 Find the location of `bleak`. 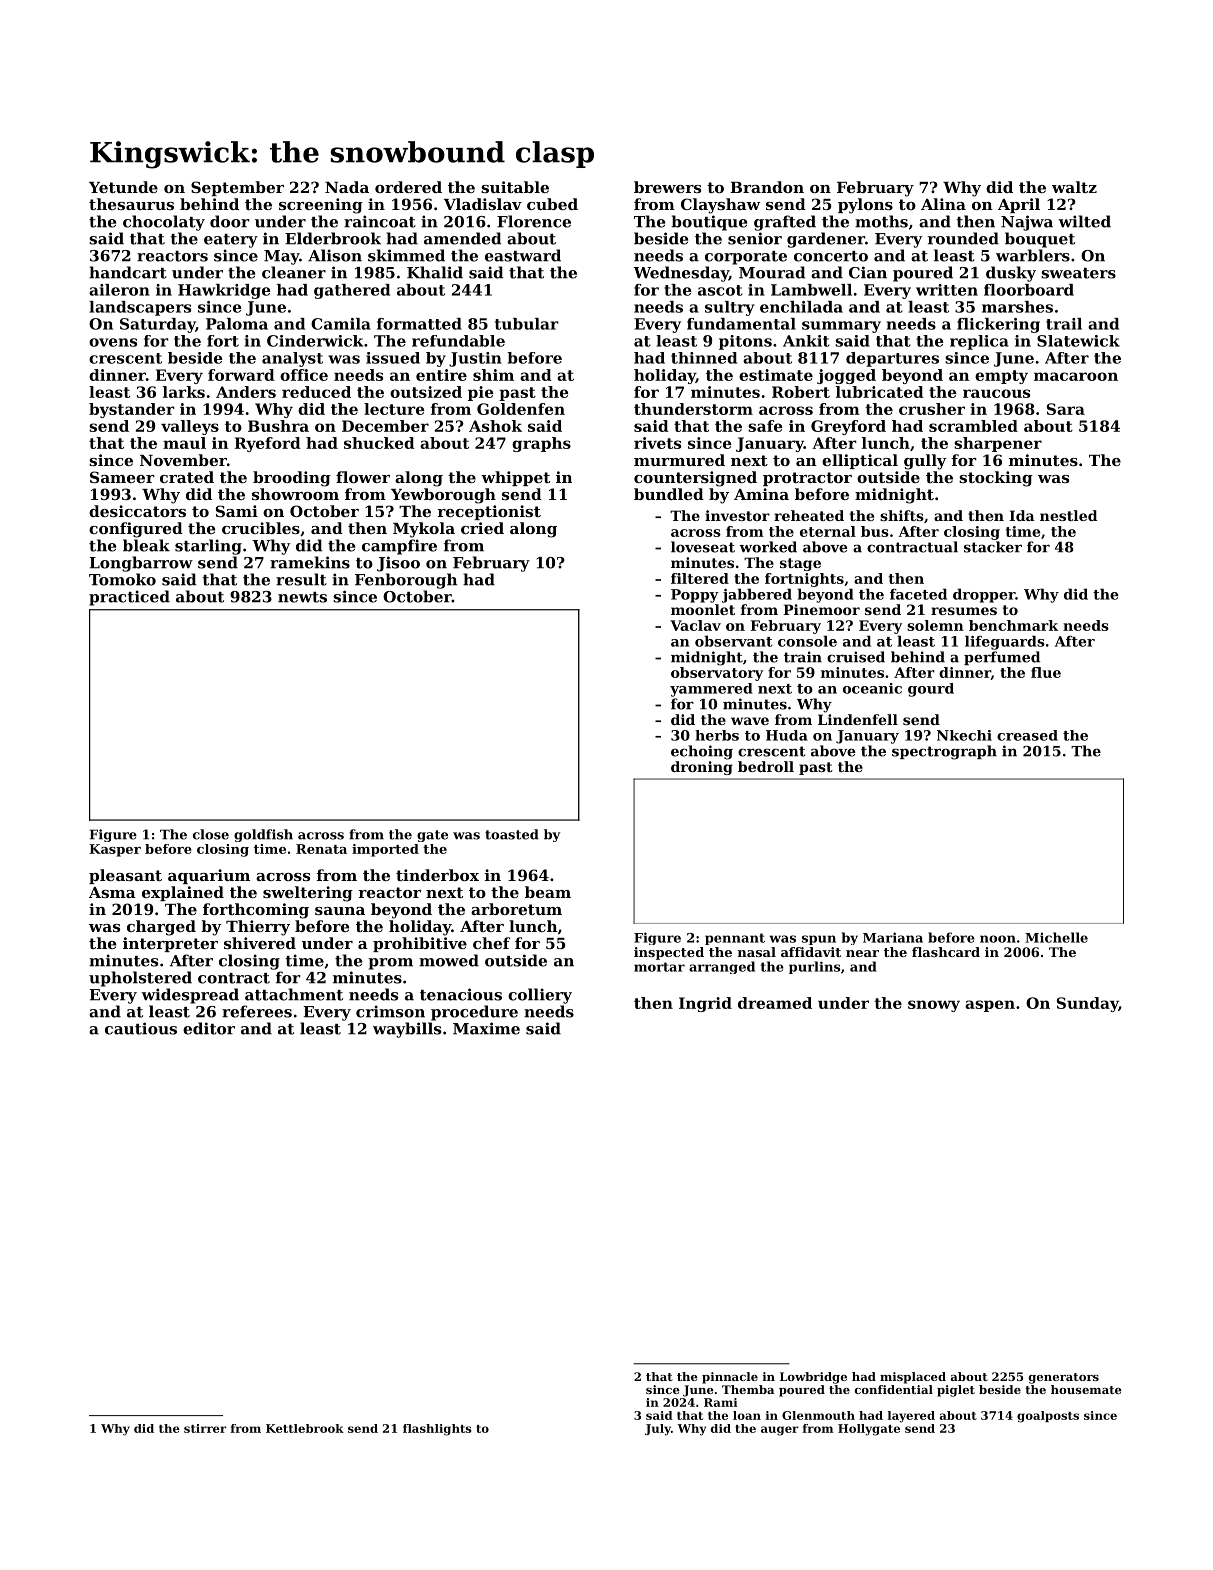

bleak is located at coordinates (146, 545).
